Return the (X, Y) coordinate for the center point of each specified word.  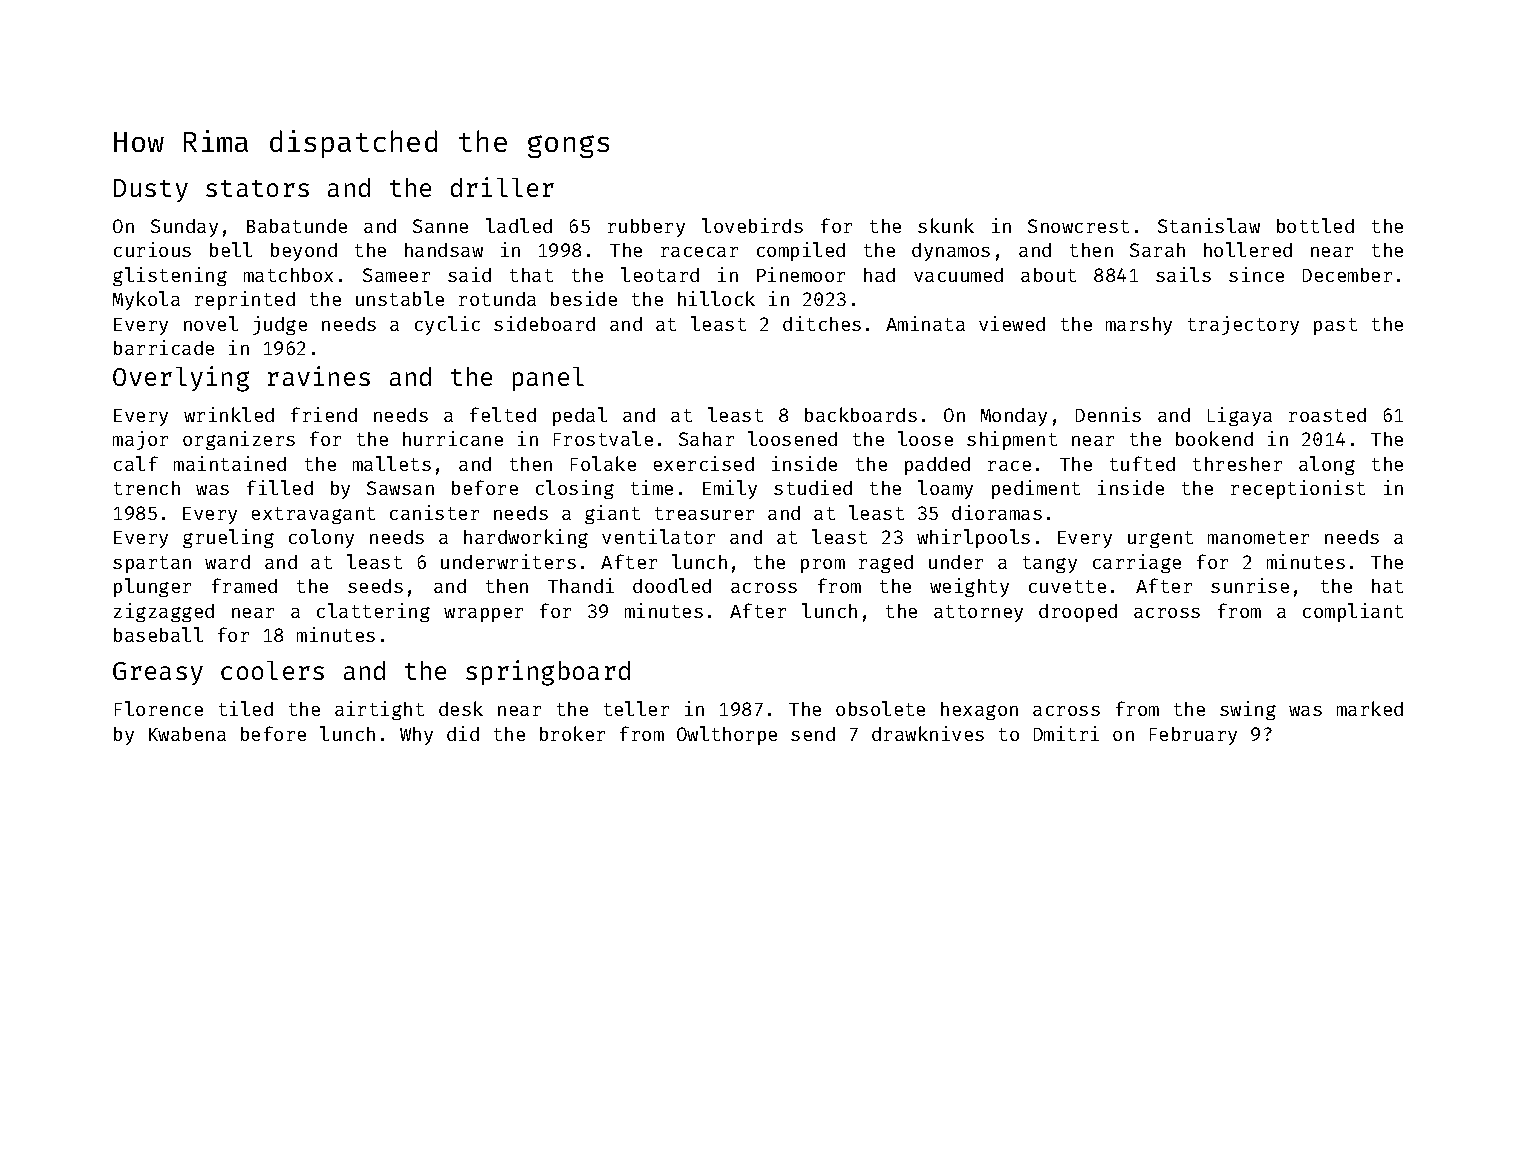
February (1193, 736)
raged (886, 564)
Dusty (151, 190)
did (463, 733)
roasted (1327, 415)
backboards (861, 414)
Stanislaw (1209, 225)
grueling (228, 538)
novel (211, 323)
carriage (1137, 563)
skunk (946, 225)
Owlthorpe (727, 735)
